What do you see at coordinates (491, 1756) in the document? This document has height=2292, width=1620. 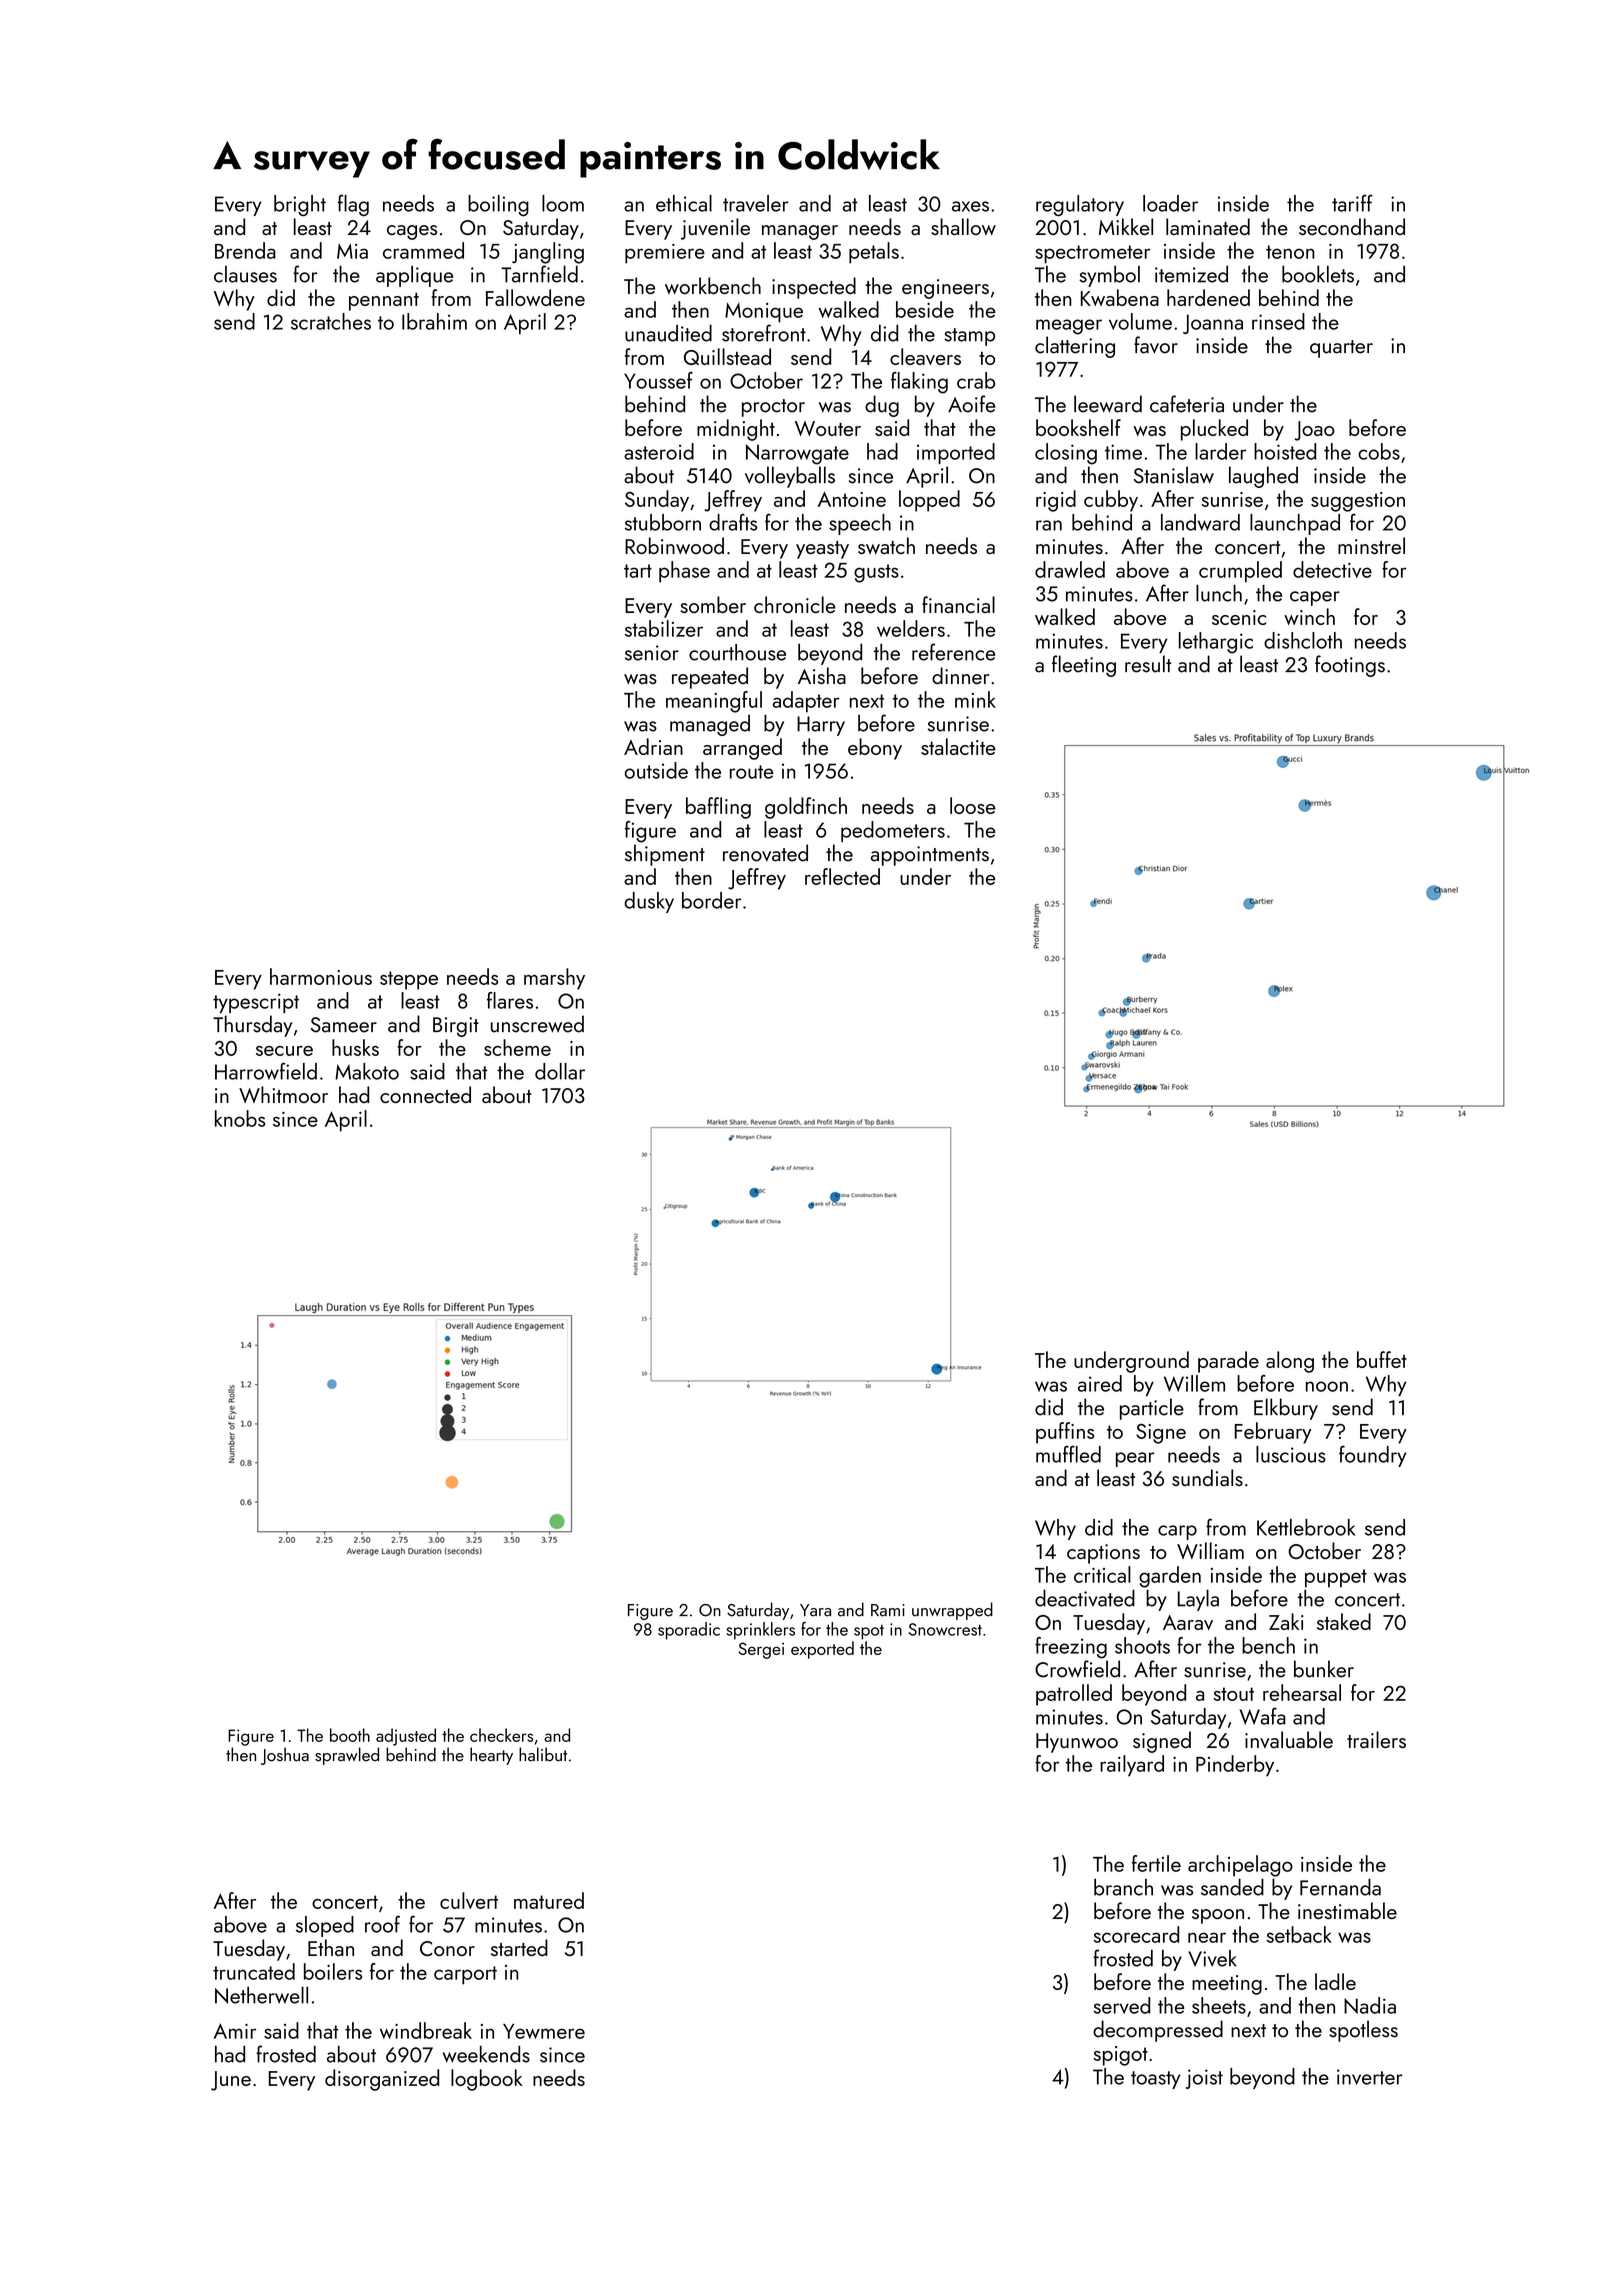 I see `hearty` at bounding box center [491, 1756].
